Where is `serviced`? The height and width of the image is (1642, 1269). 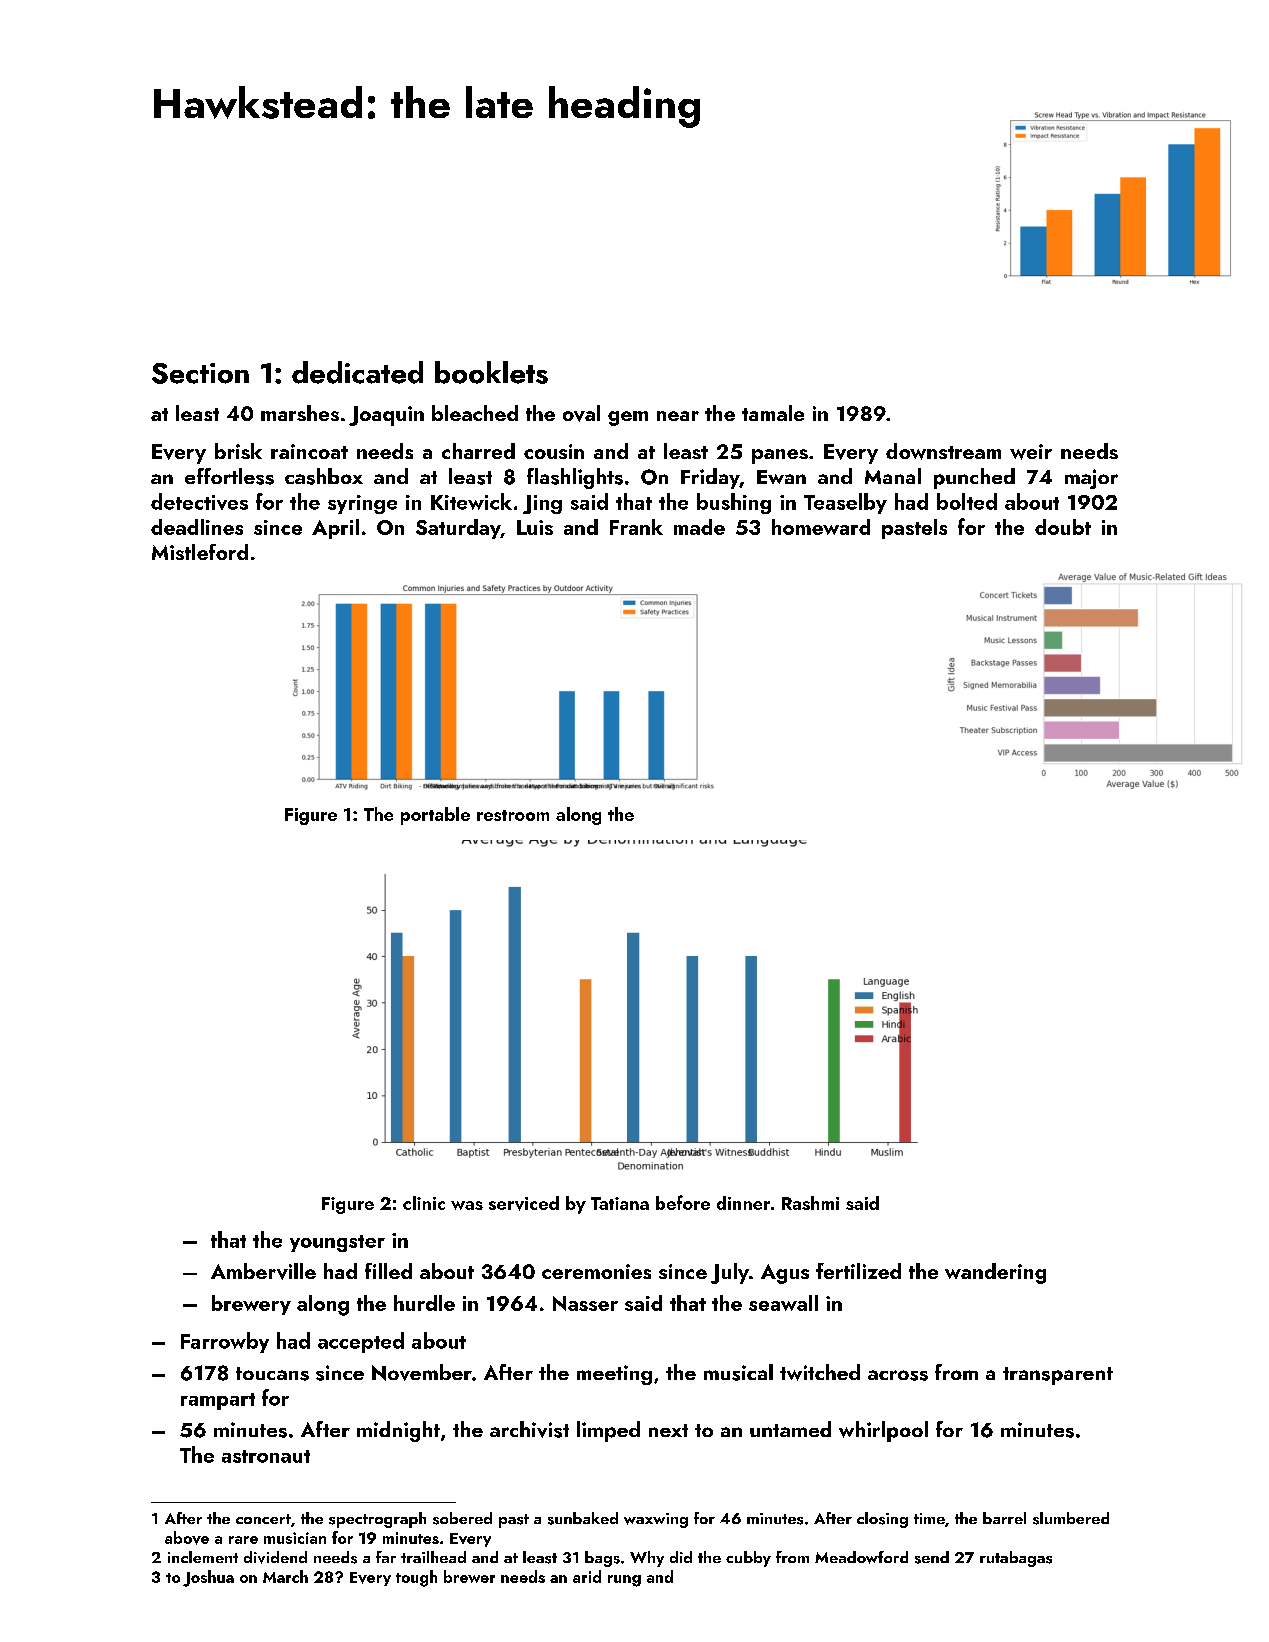 serviced is located at coordinates (524, 1203).
